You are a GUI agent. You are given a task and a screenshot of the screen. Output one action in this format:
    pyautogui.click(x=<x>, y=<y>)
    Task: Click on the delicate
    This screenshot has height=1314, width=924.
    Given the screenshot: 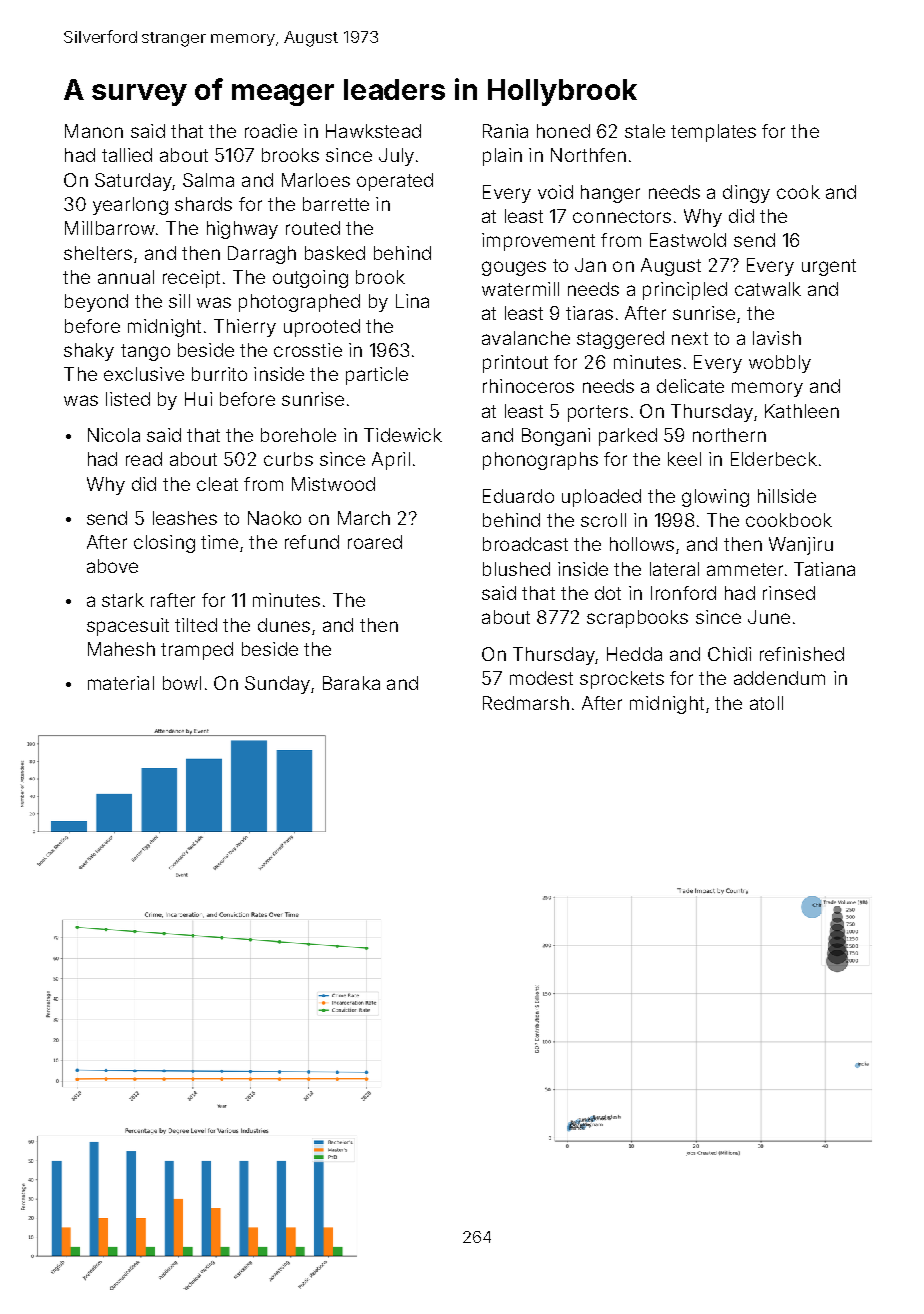 What is the action you would take?
    pyautogui.click(x=690, y=386)
